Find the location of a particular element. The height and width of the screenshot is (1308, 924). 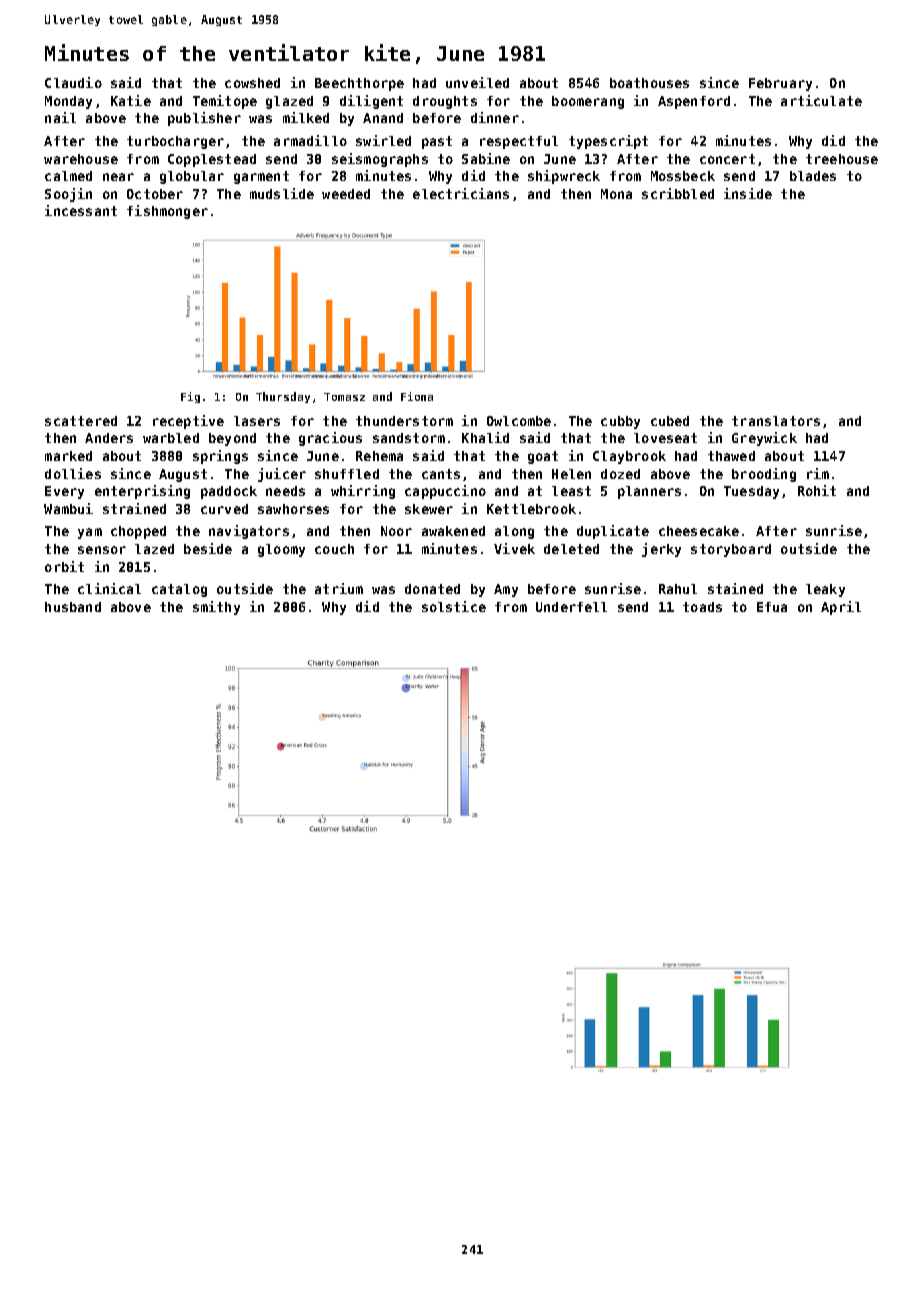

translators is located at coordinates (776, 421).
